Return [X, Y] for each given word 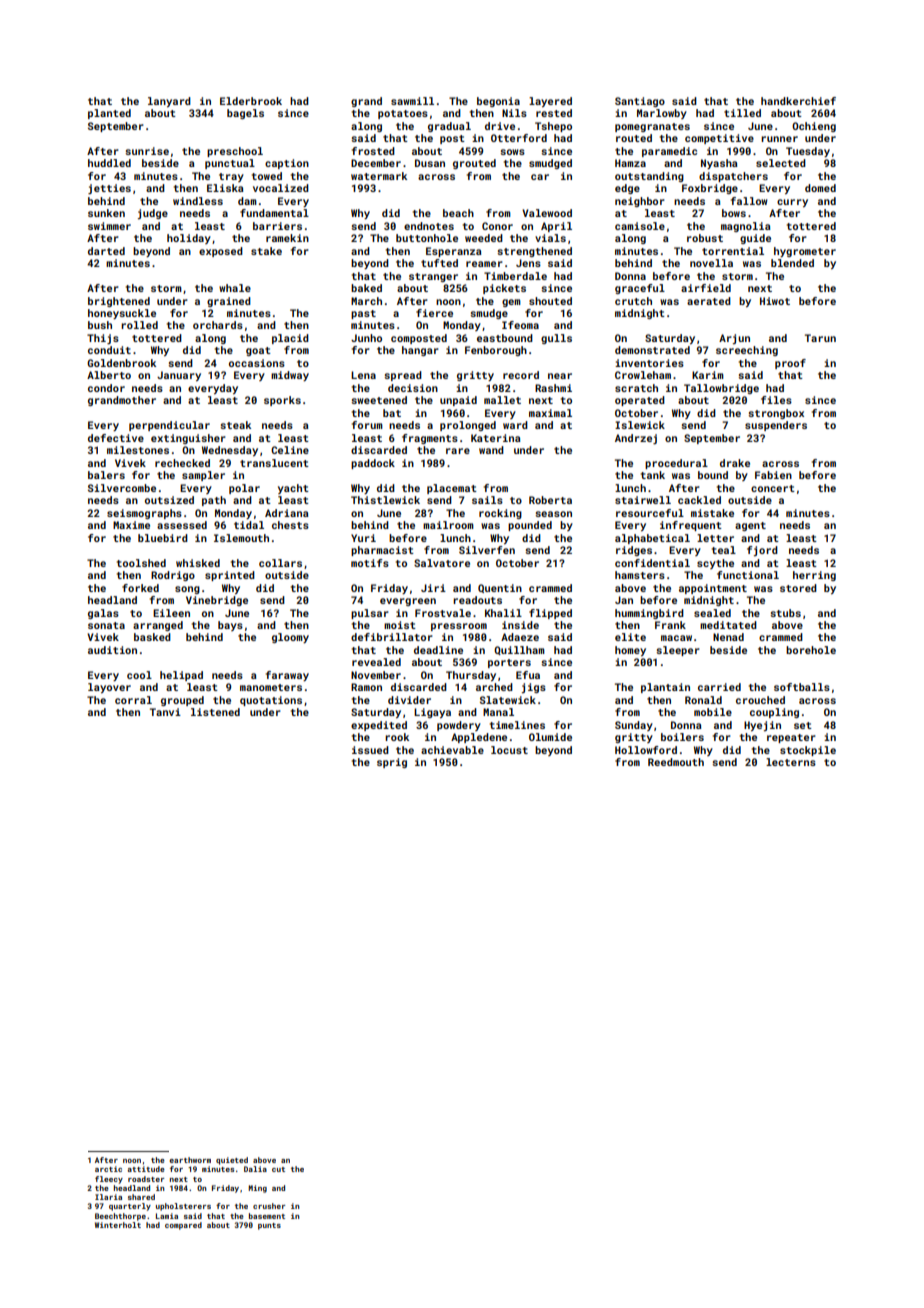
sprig [392, 763]
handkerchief [798, 101]
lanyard [169, 102]
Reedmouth [676, 762]
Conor [497, 226]
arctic [108, 1169]
